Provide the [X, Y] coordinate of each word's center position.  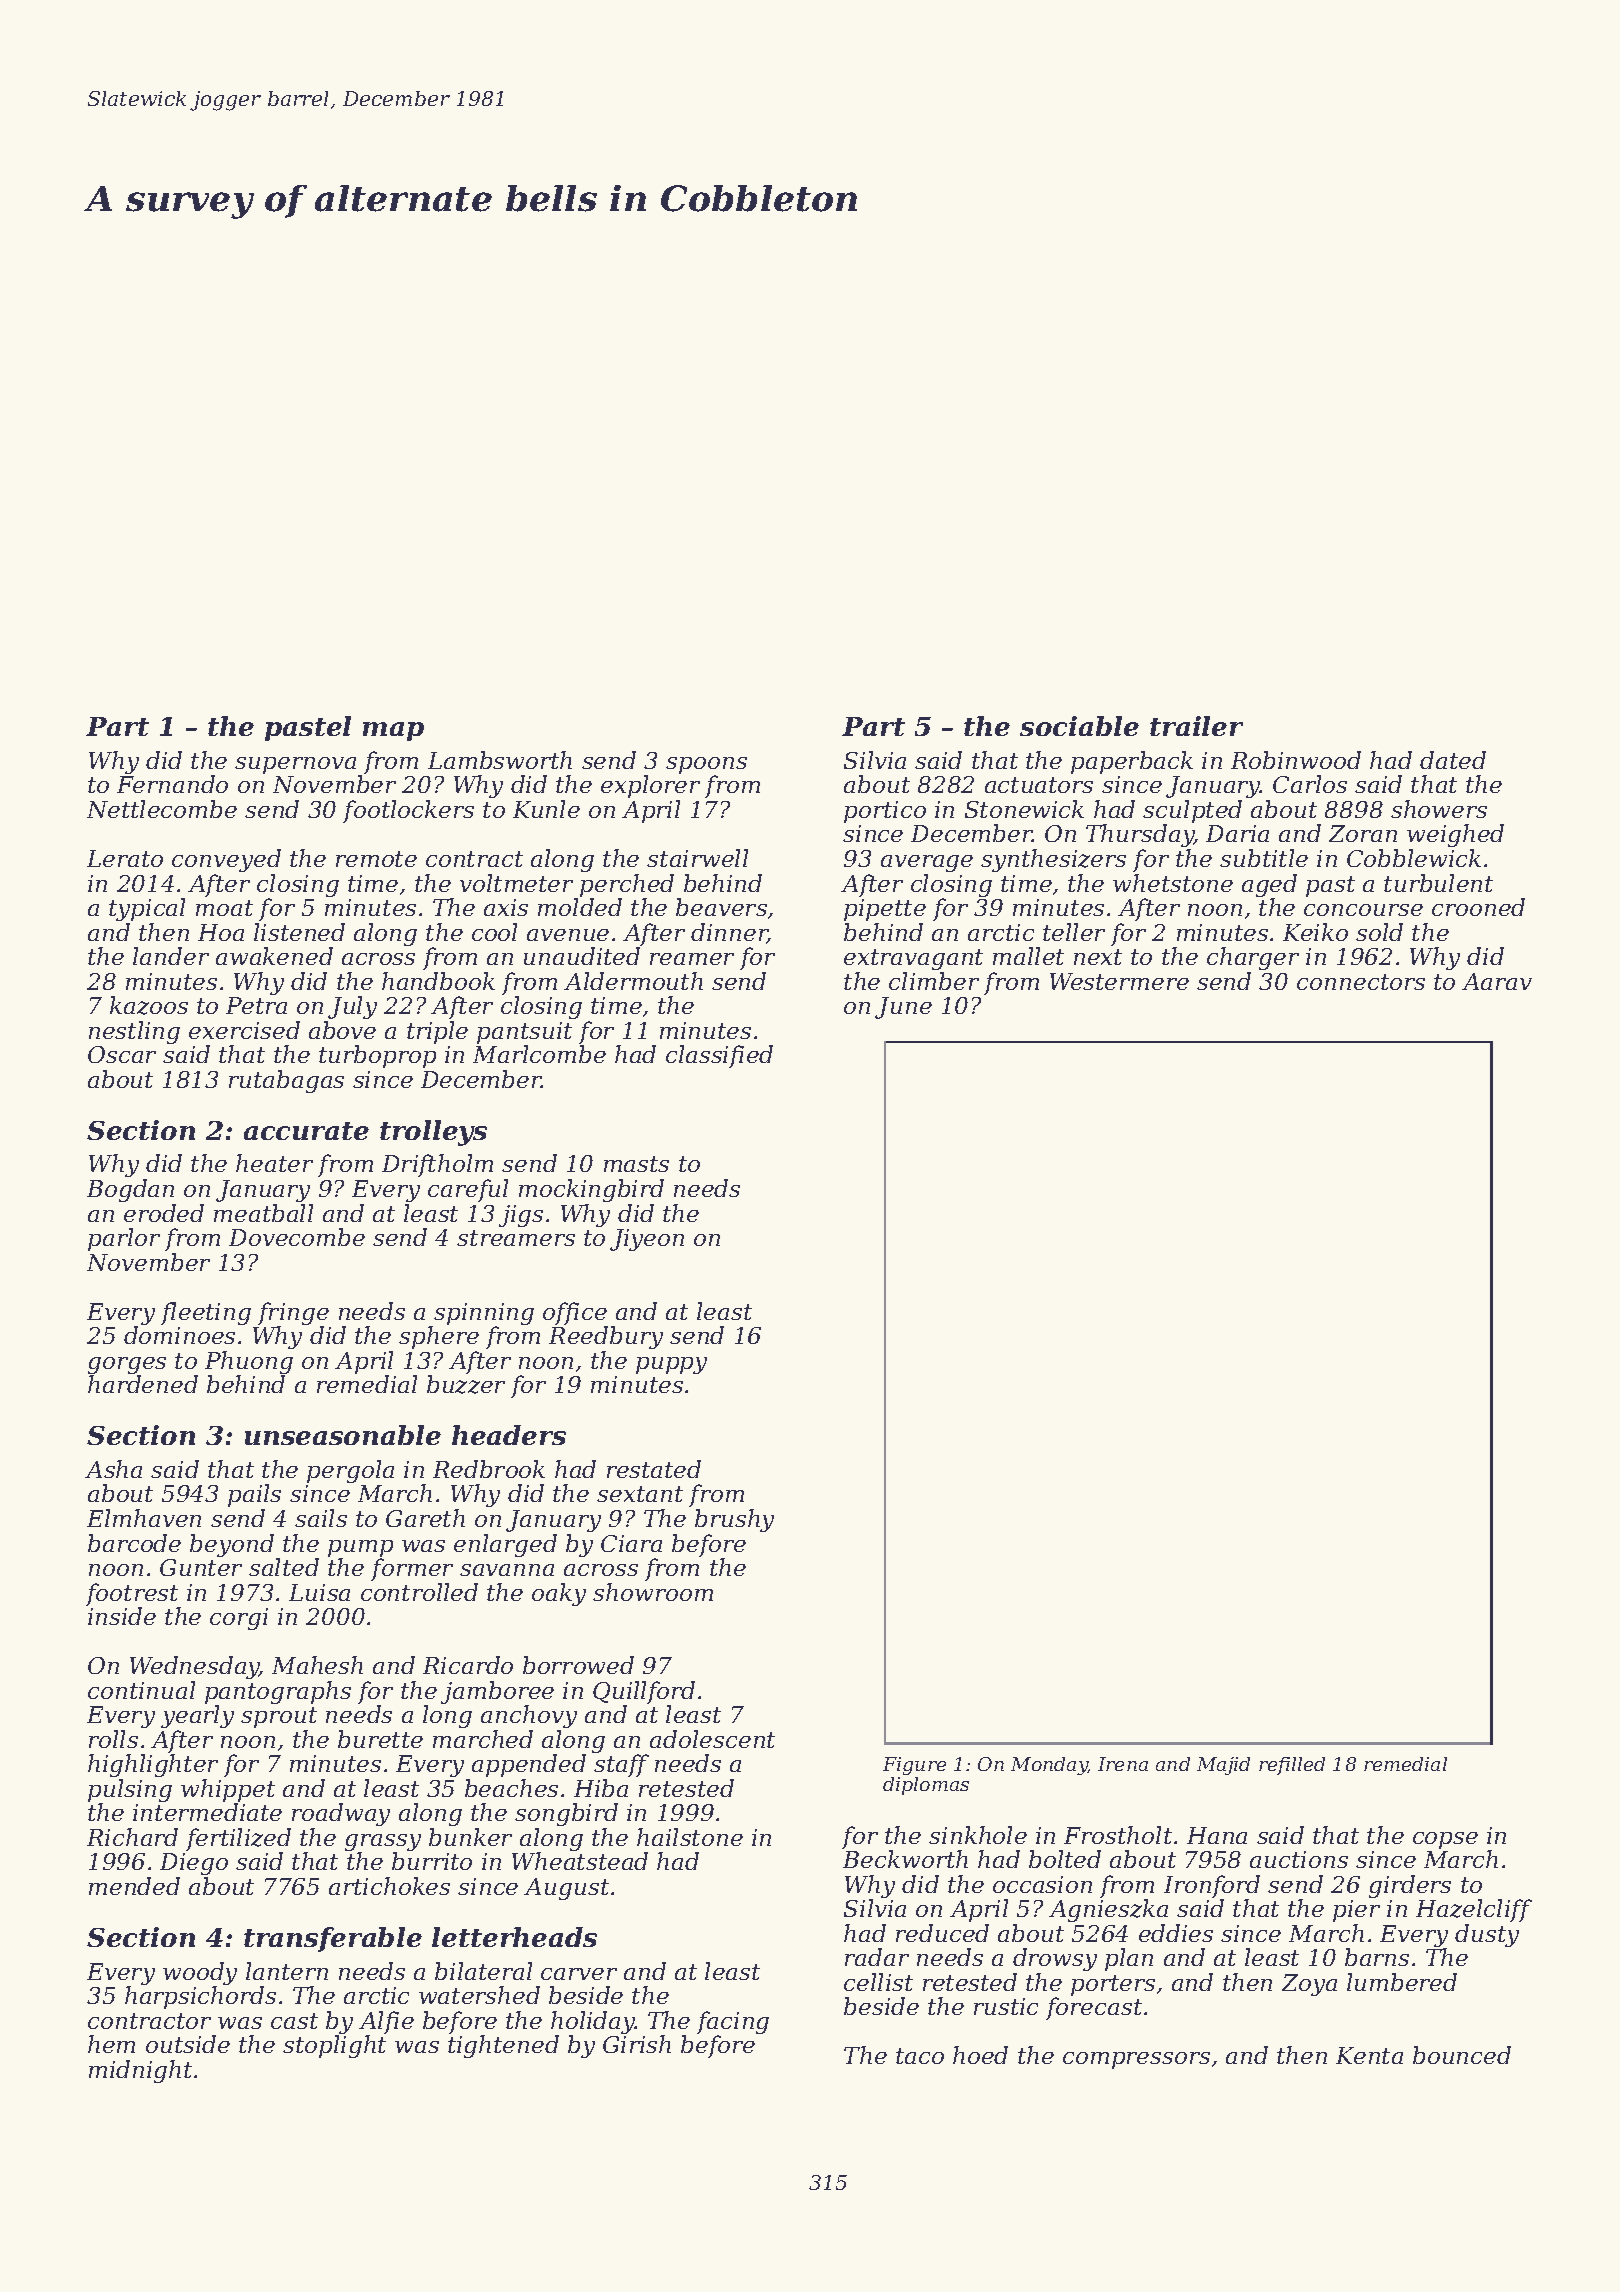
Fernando [172, 784]
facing [733, 2022]
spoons [706, 765]
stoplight [334, 2046]
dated [1453, 760]
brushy [734, 1520]
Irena [1123, 1764]
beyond [232, 1545]
